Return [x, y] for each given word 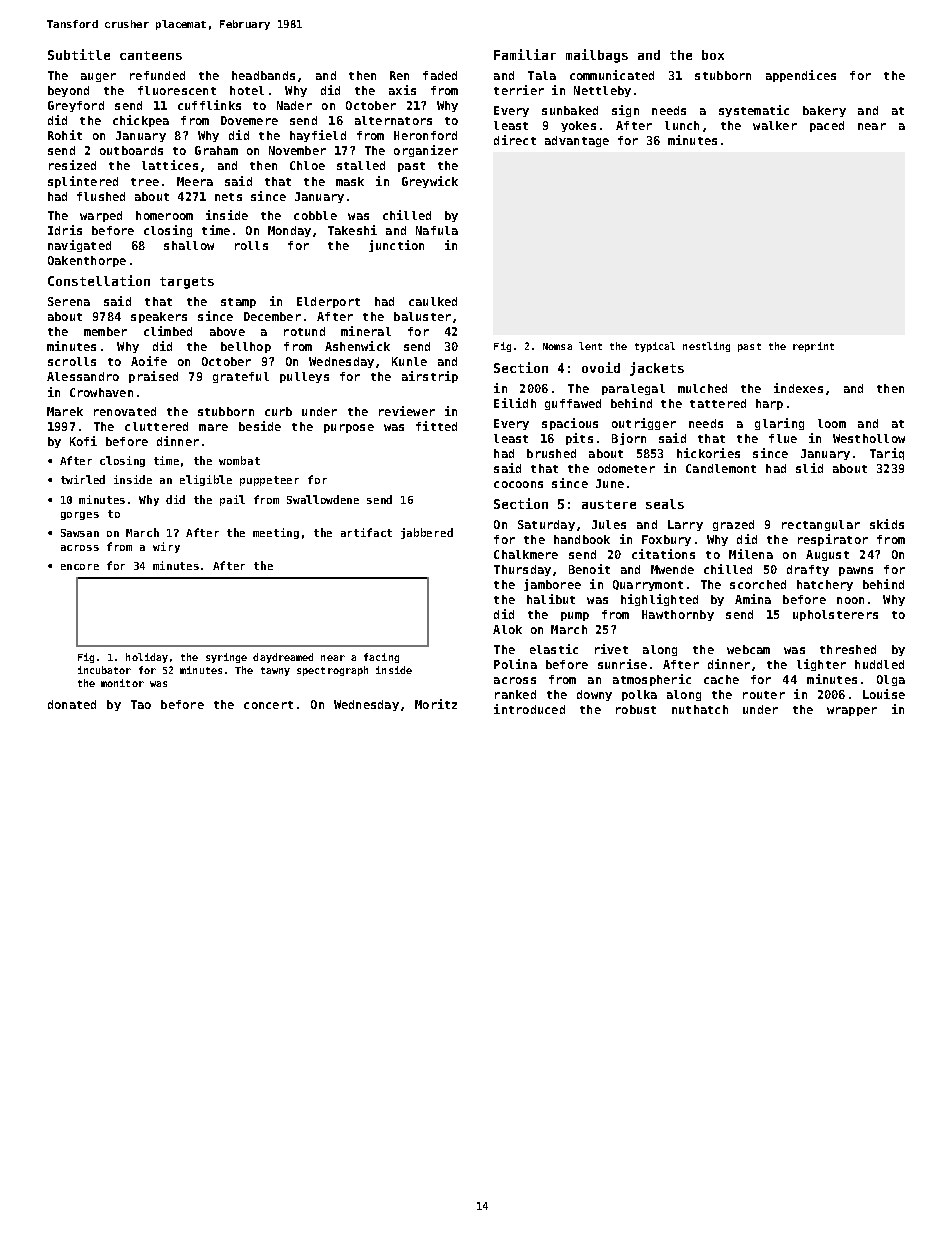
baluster [422, 316]
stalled [361, 165]
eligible [206, 480]
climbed [168, 331]
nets [228, 197]
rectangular [821, 525]
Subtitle [79, 54]
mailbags [597, 56]
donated [72, 704]
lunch [682, 125]
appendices [801, 76]
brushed [551, 453]
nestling [706, 347]
